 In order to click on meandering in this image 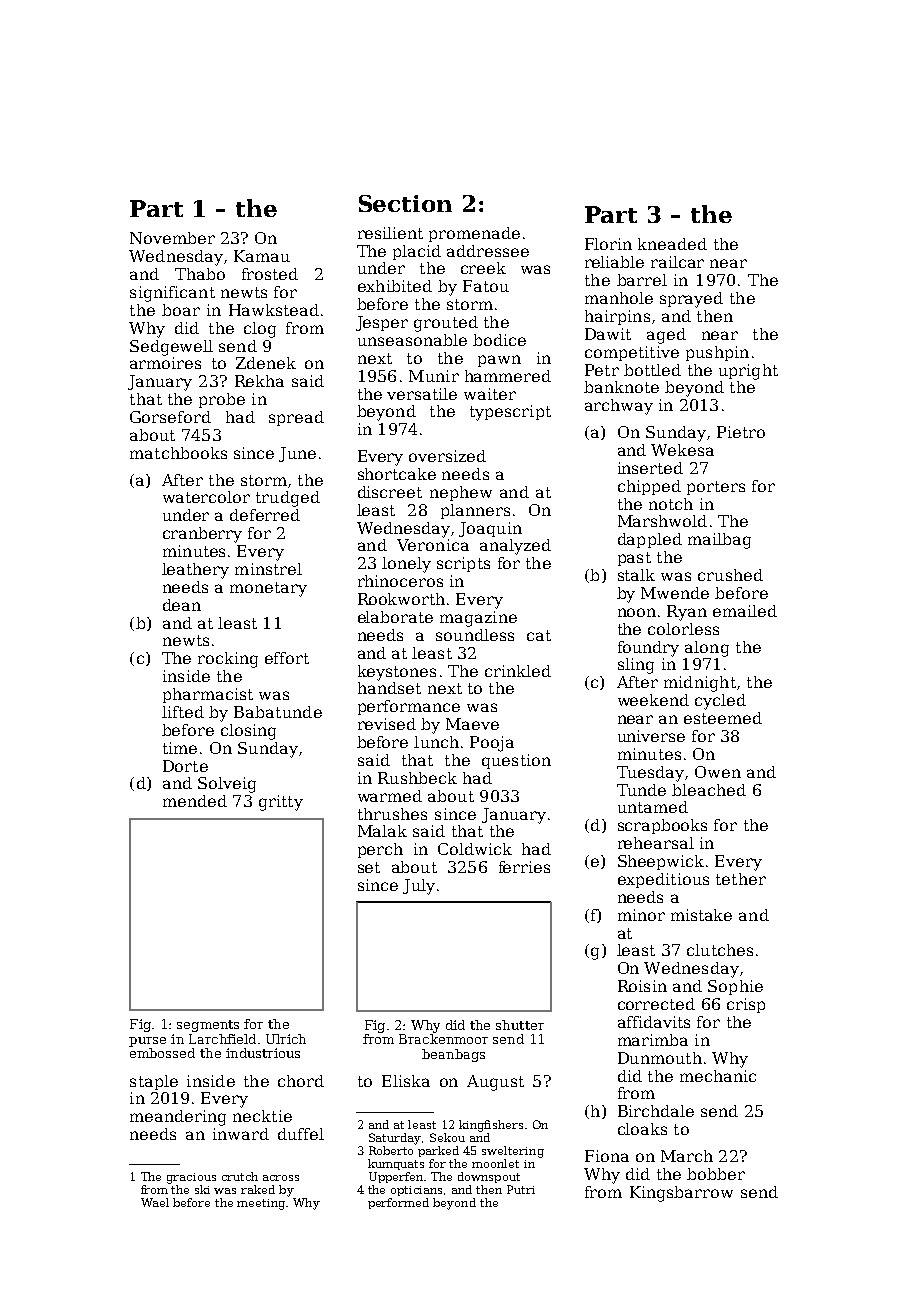, I will do `click(178, 1118)`.
